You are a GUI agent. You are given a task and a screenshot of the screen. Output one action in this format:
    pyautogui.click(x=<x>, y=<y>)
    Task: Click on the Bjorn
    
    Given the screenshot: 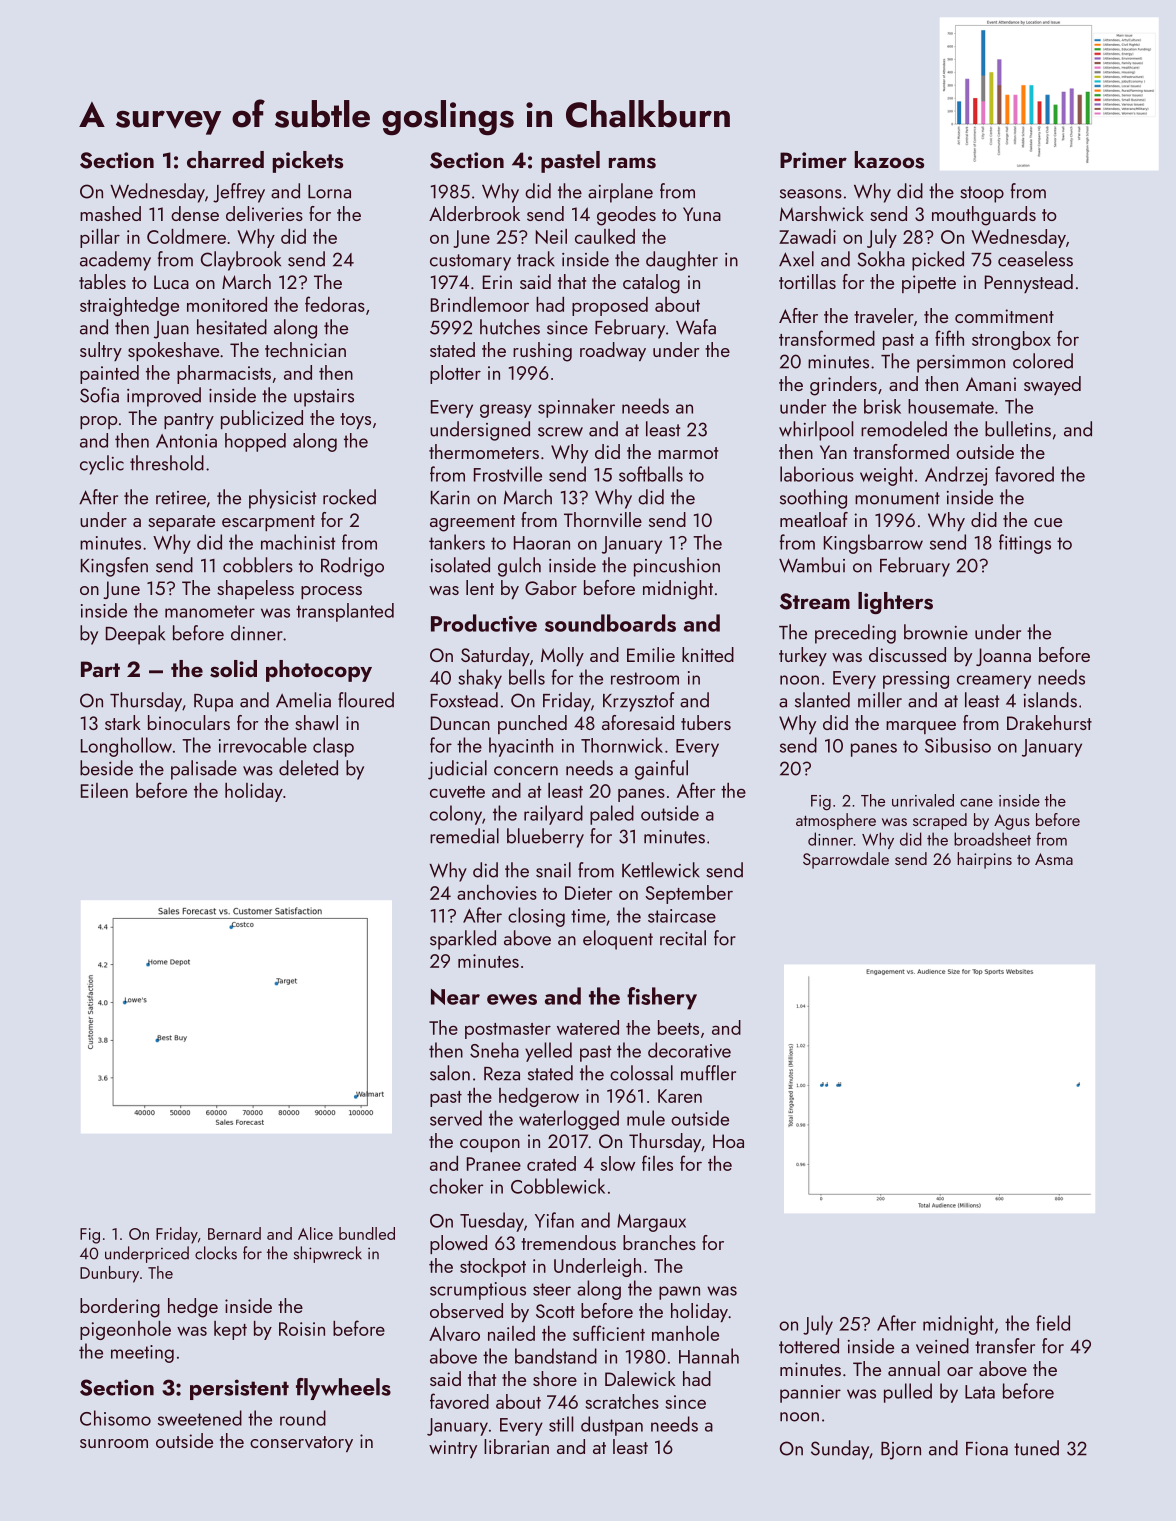 What is the action you would take?
    pyautogui.click(x=901, y=1451)
